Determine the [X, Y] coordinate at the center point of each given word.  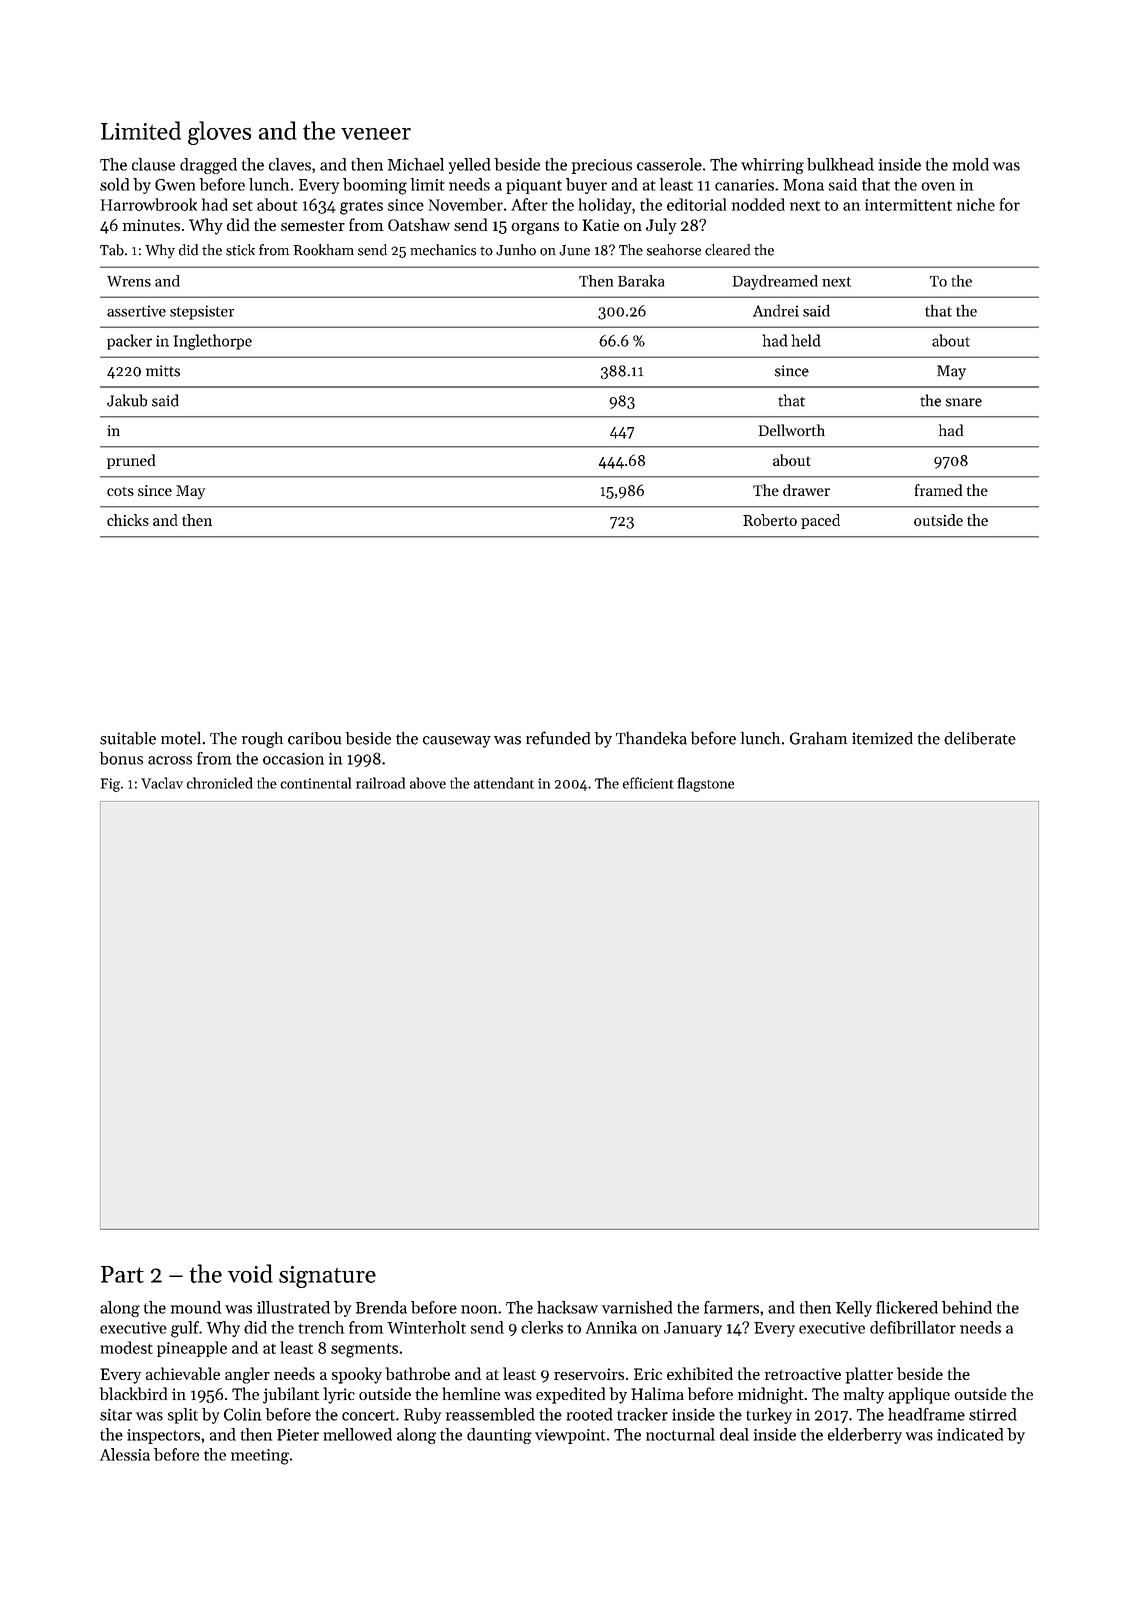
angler [247, 1375]
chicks [128, 520]
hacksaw [567, 1307]
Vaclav [162, 783]
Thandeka [651, 738]
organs [535, 229]
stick [240, 250]
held [806, 340]
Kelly [854, 1309]
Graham [818, 738]
